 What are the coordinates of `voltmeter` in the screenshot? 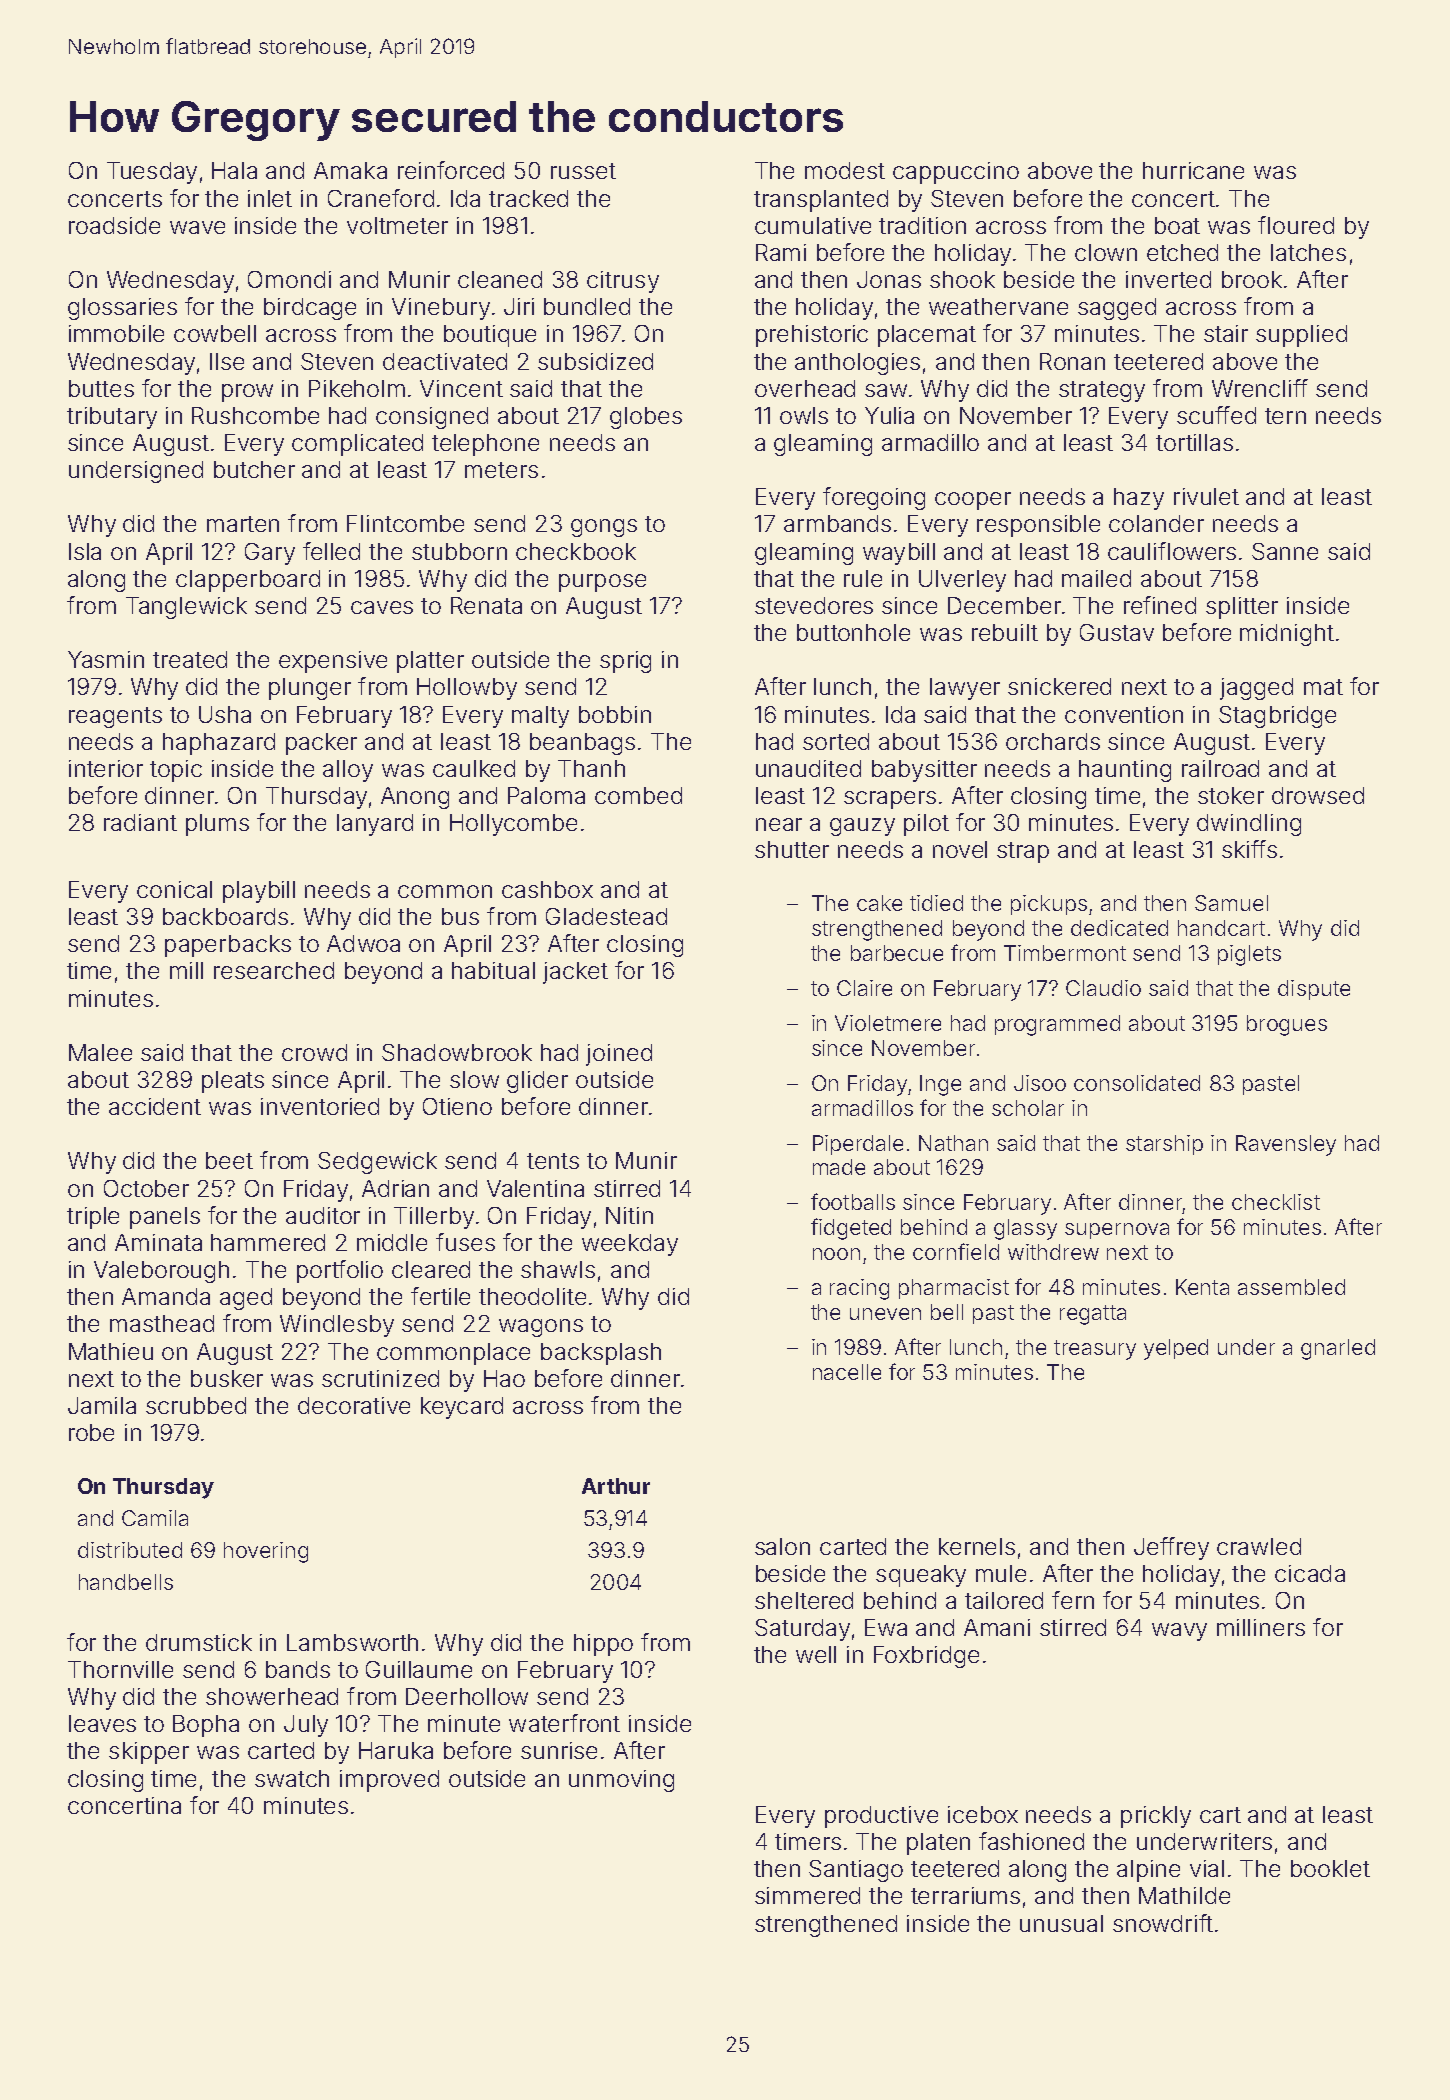 It's located at (397, 225).
